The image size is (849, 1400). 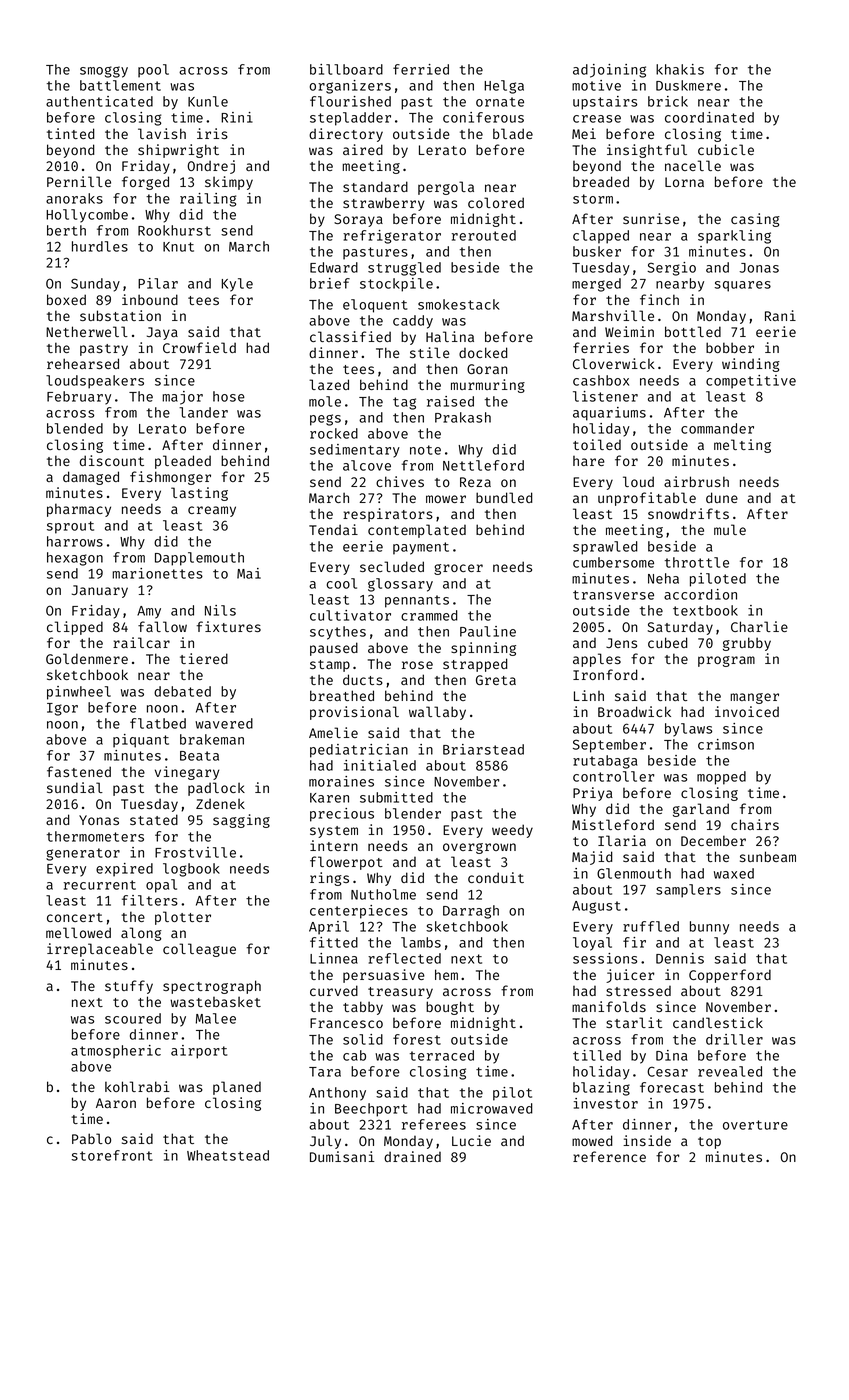 I want to click on planed, so click(x=237, y=1088).
